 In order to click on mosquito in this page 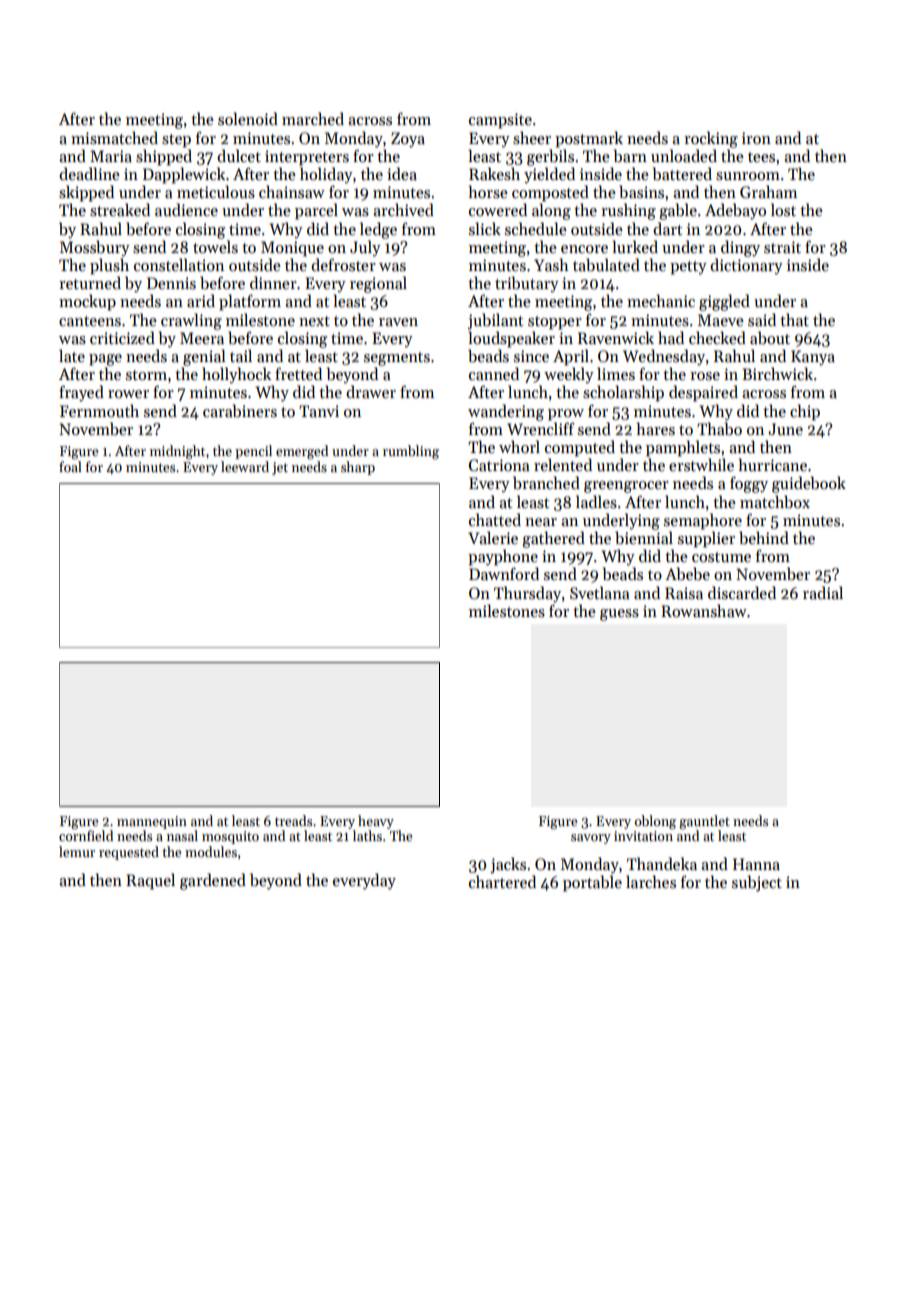, I will do `click(230, 837)`.
